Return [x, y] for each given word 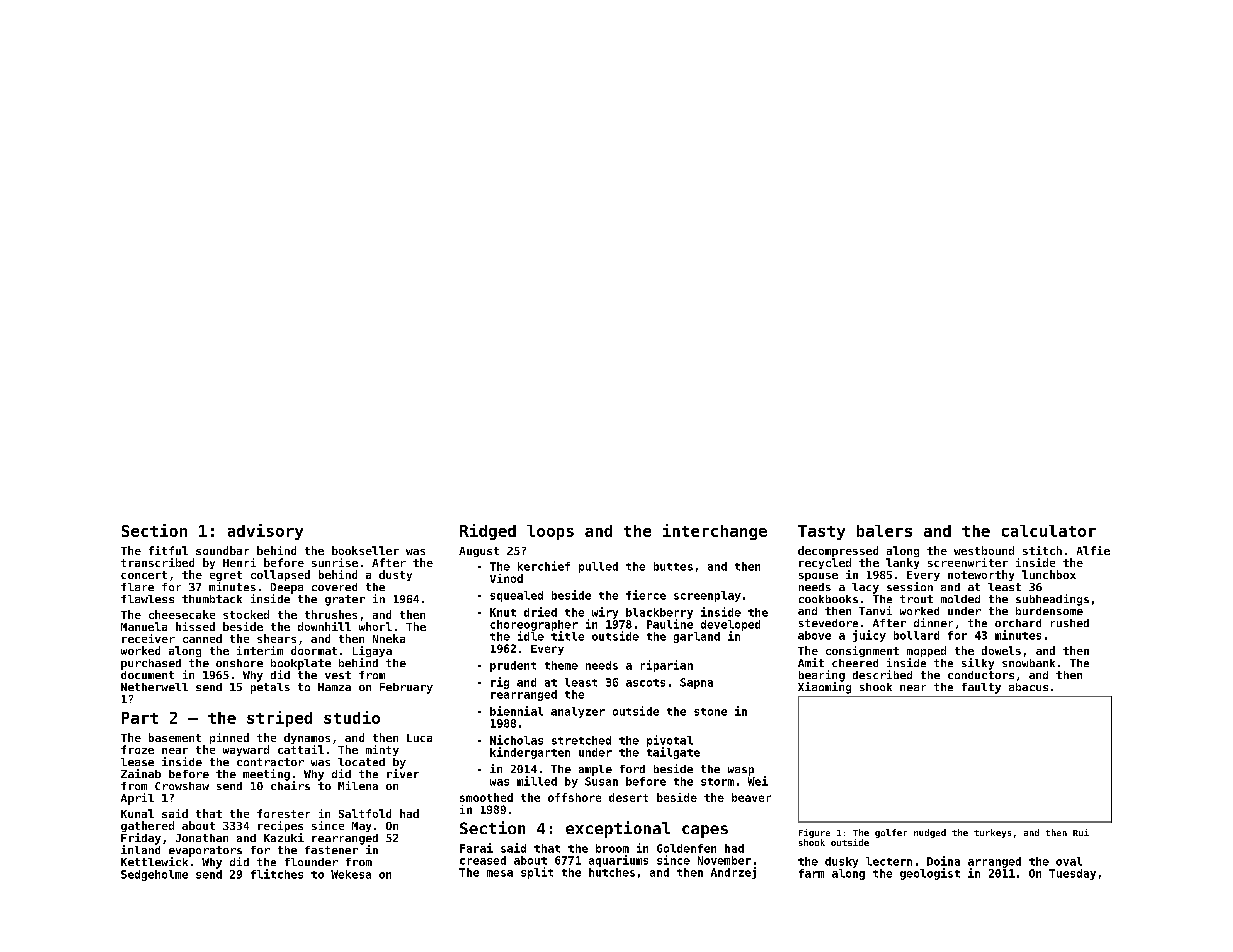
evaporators [205, 851]
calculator [1049, 531]
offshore [574, 797]
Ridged [488, 532]
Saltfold [365, 813]
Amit [811, 662]
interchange [715, 532]
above [814, 635]
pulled [598, 567]
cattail [301, 749]
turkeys [992, 833]
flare [137, 587]
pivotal [670, 741]
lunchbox [1049, 574]
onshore [239, 663]
